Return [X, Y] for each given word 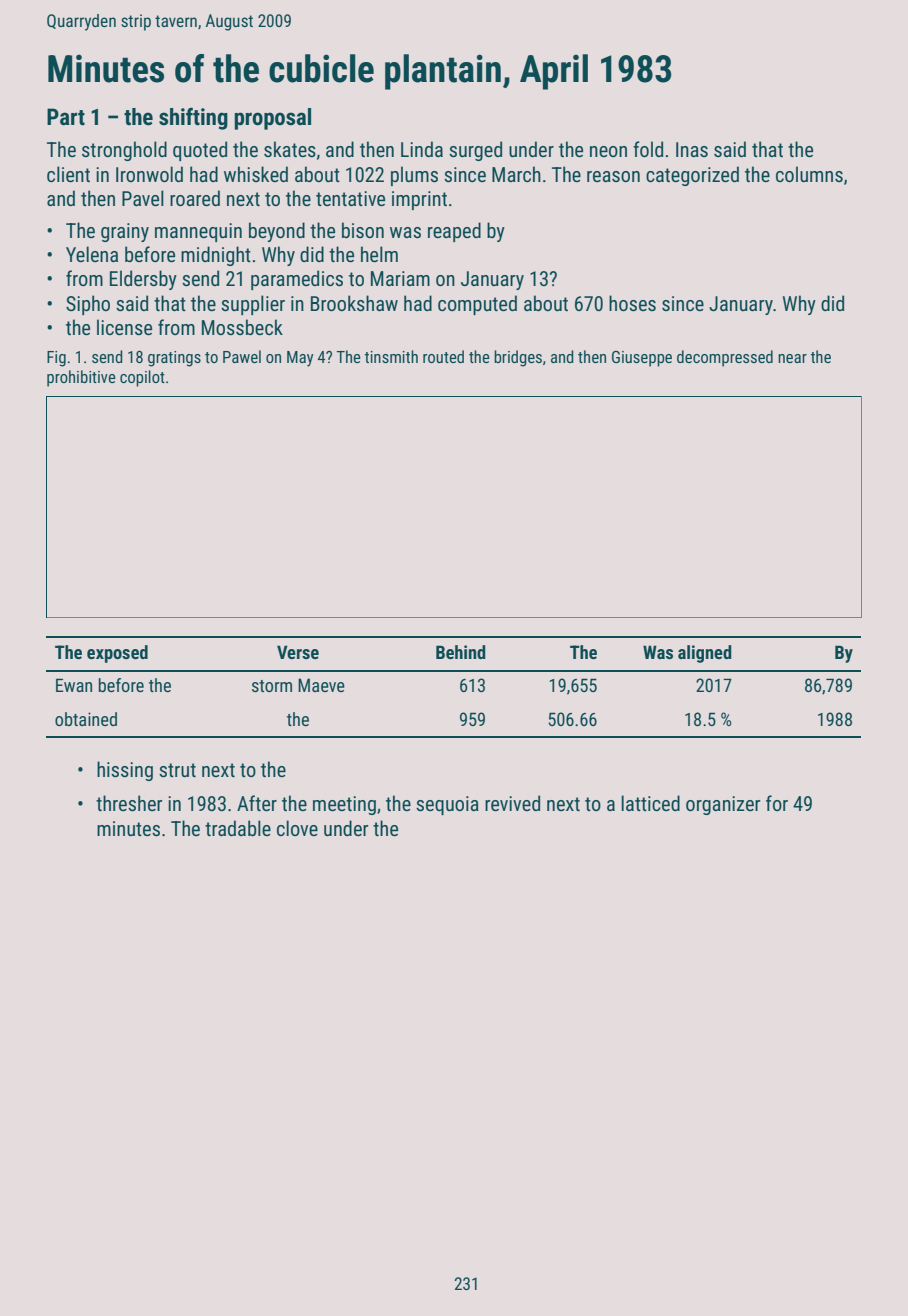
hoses [632, 303]
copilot [142, 378]
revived [512, 803]
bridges [518, 358]
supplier [253, 305]
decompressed [725, 358]
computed [477, 305]
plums [414, 176]
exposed [117, 654]
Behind [461, 652]
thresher [129, 803]
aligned [705, 654]
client [68, 174]
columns [809, 174]
